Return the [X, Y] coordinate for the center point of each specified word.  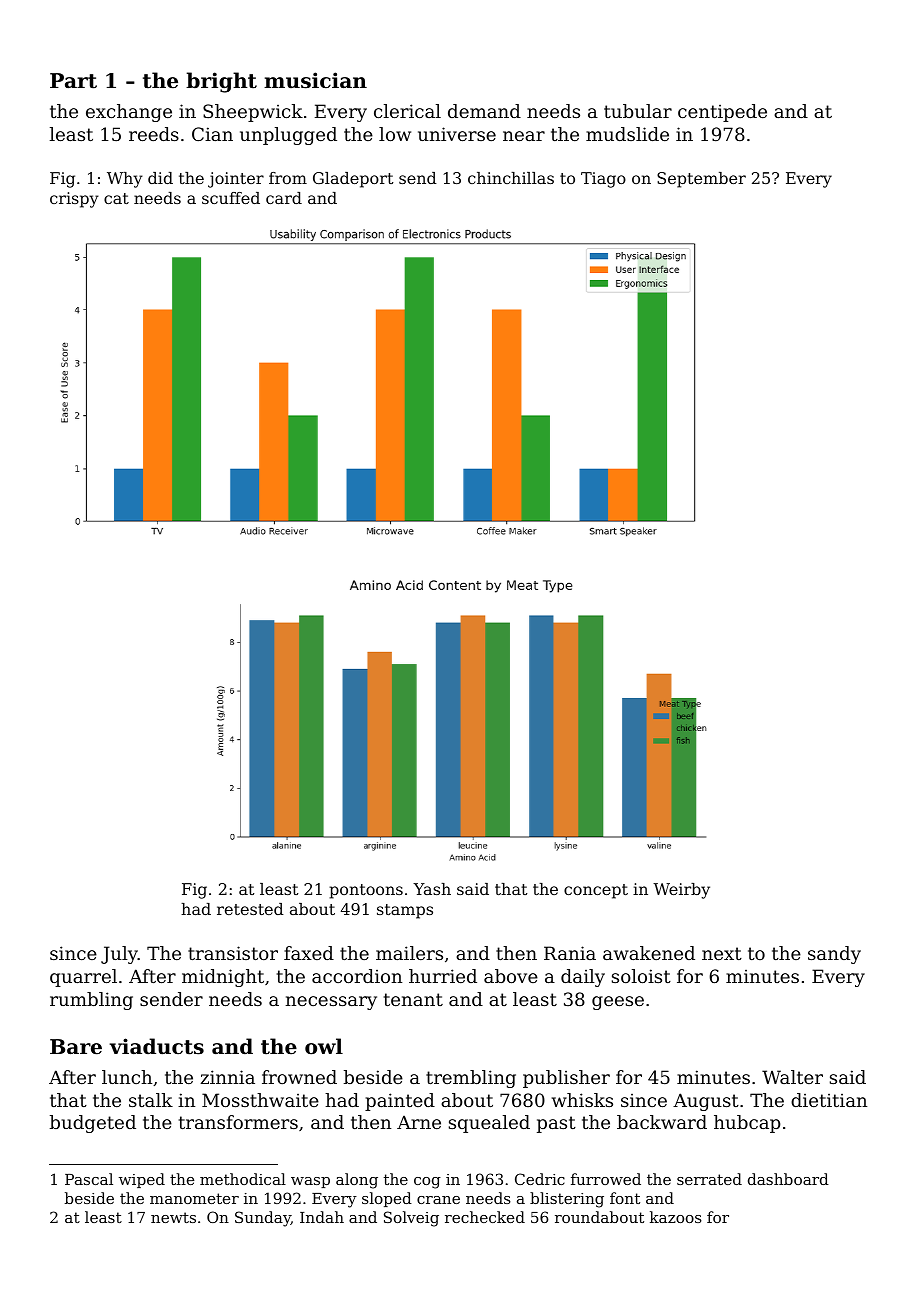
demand [484, 111]
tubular [638, 111]
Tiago [603, 180]
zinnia [228, 1077]
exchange [129, 113]
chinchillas [511, 178]
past [556, 1124]
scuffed [231, 198]
